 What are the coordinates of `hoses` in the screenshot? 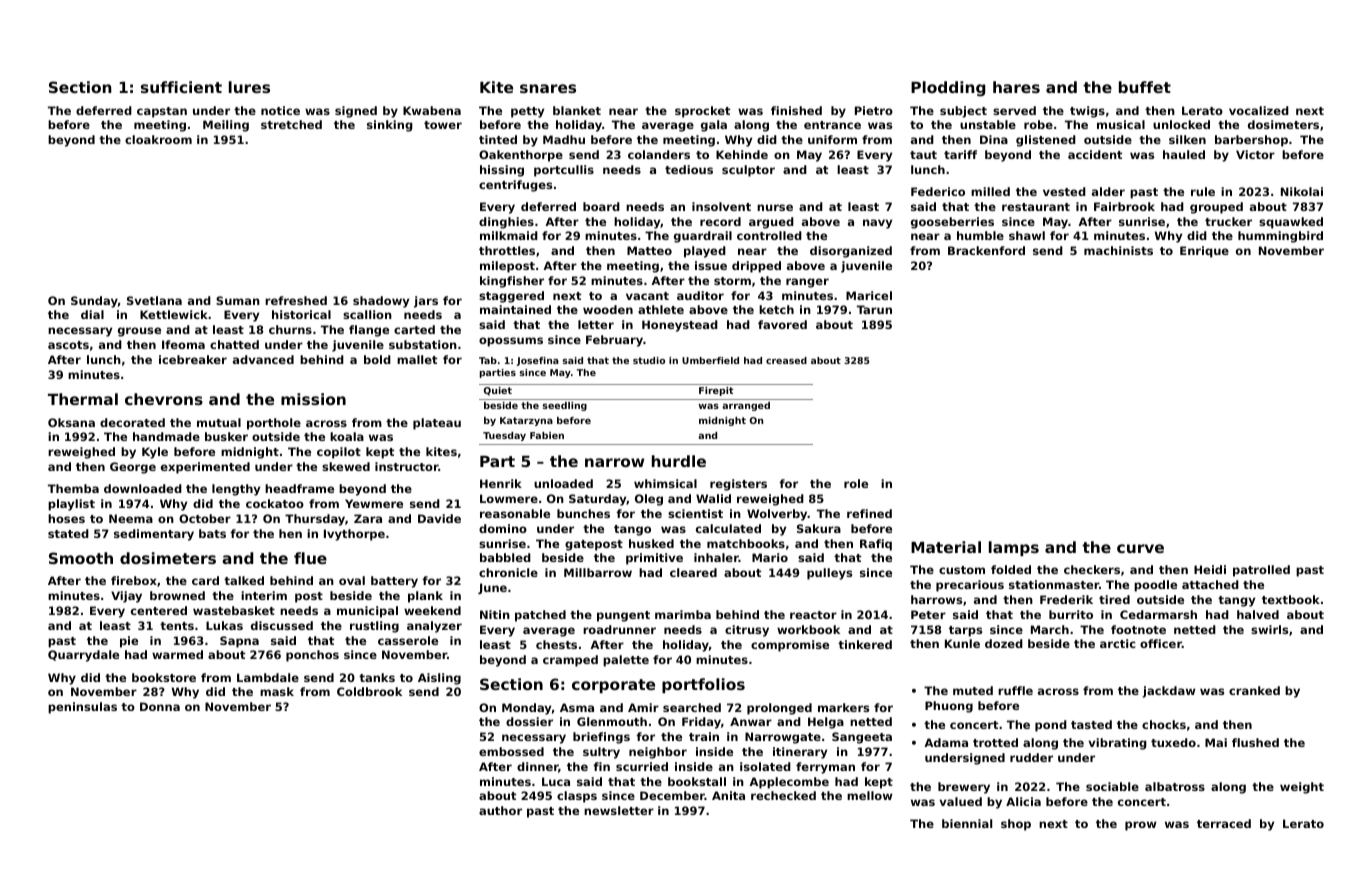 It's located at (66, 518).
